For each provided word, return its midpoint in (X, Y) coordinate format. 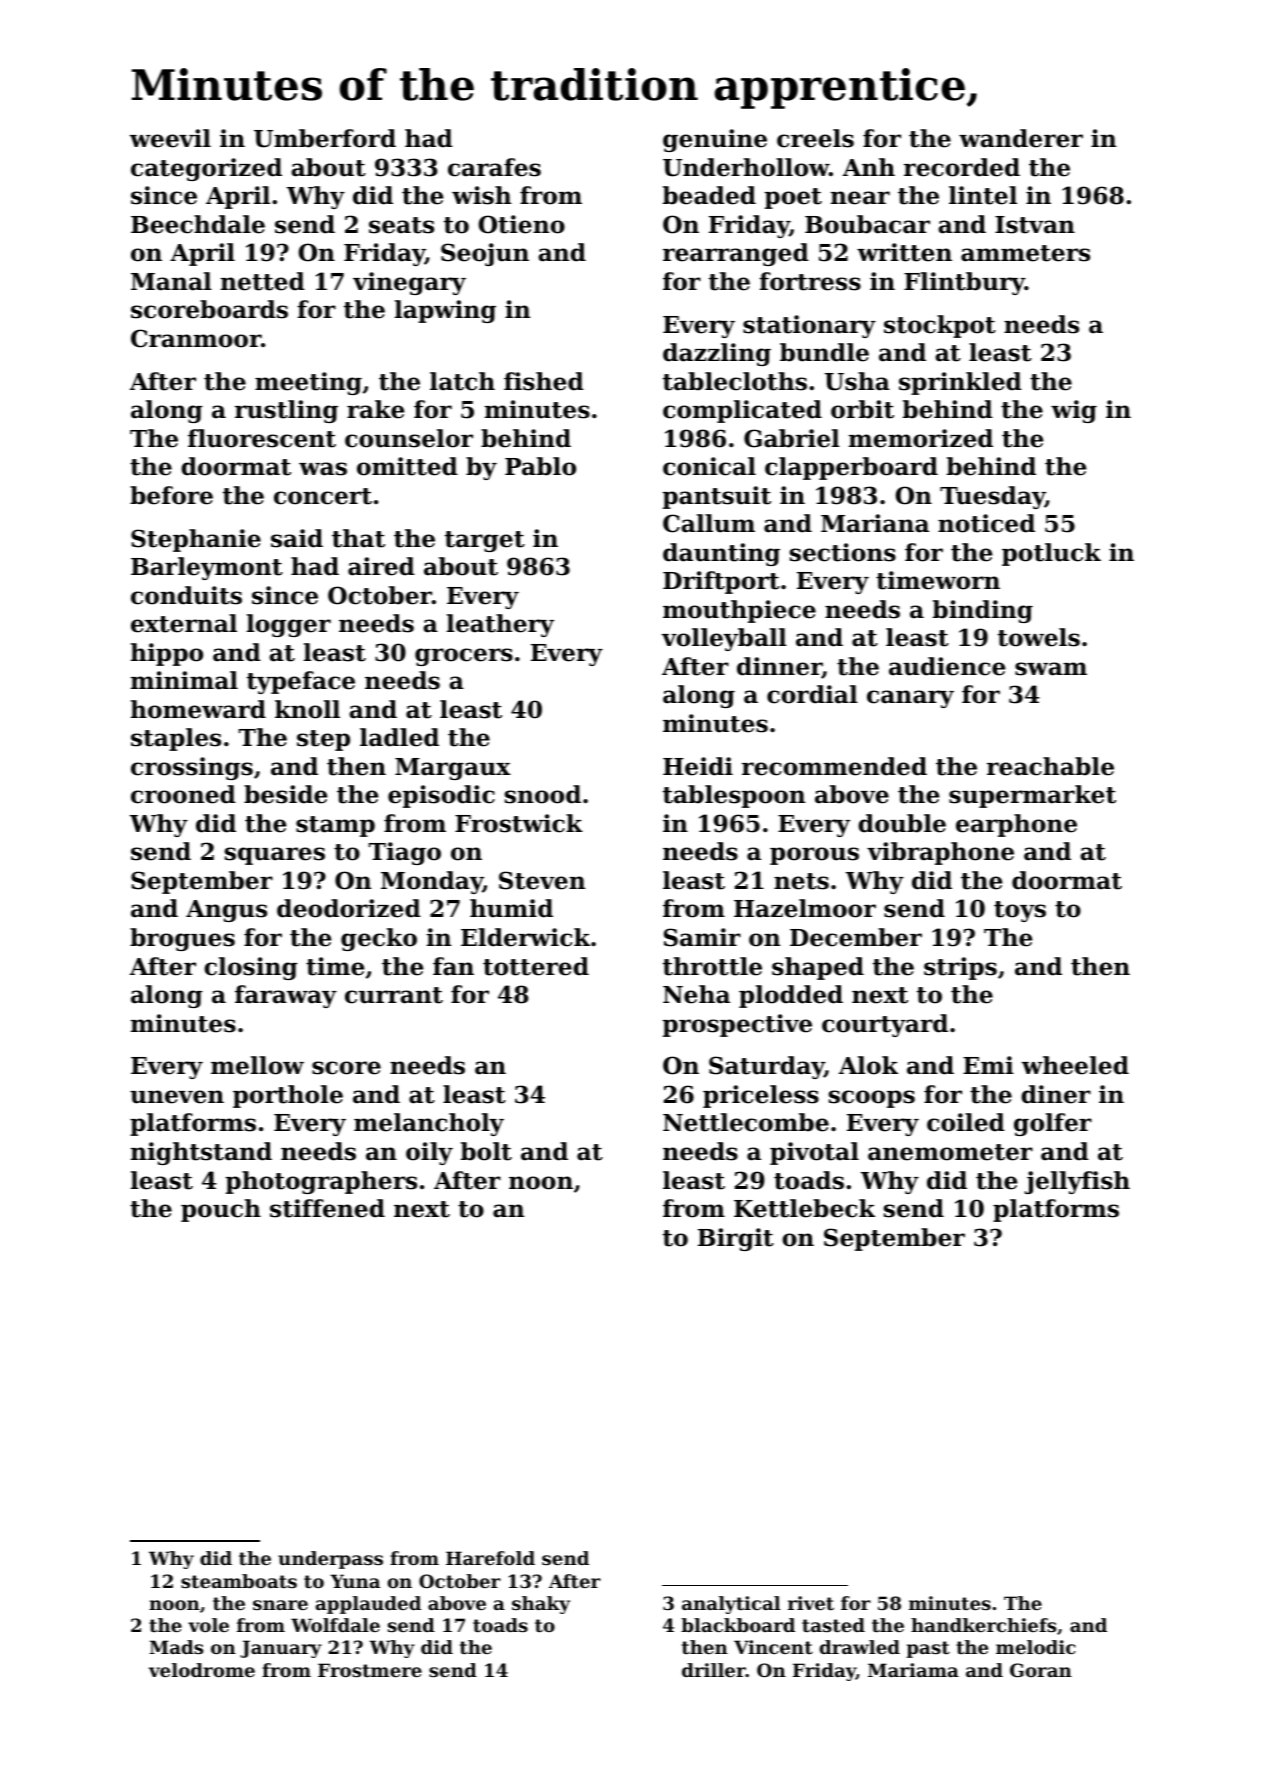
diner (1056, 1094)
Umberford (325, 138)
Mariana (875, 523)
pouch (221, 1210)
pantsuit (717, 497)
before (171, 495)
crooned (183, 794)
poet (793, 198)
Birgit (736, 1239)
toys (1020, 911)
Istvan (1035, 225)
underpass (330, 1560)
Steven (542, 880)
